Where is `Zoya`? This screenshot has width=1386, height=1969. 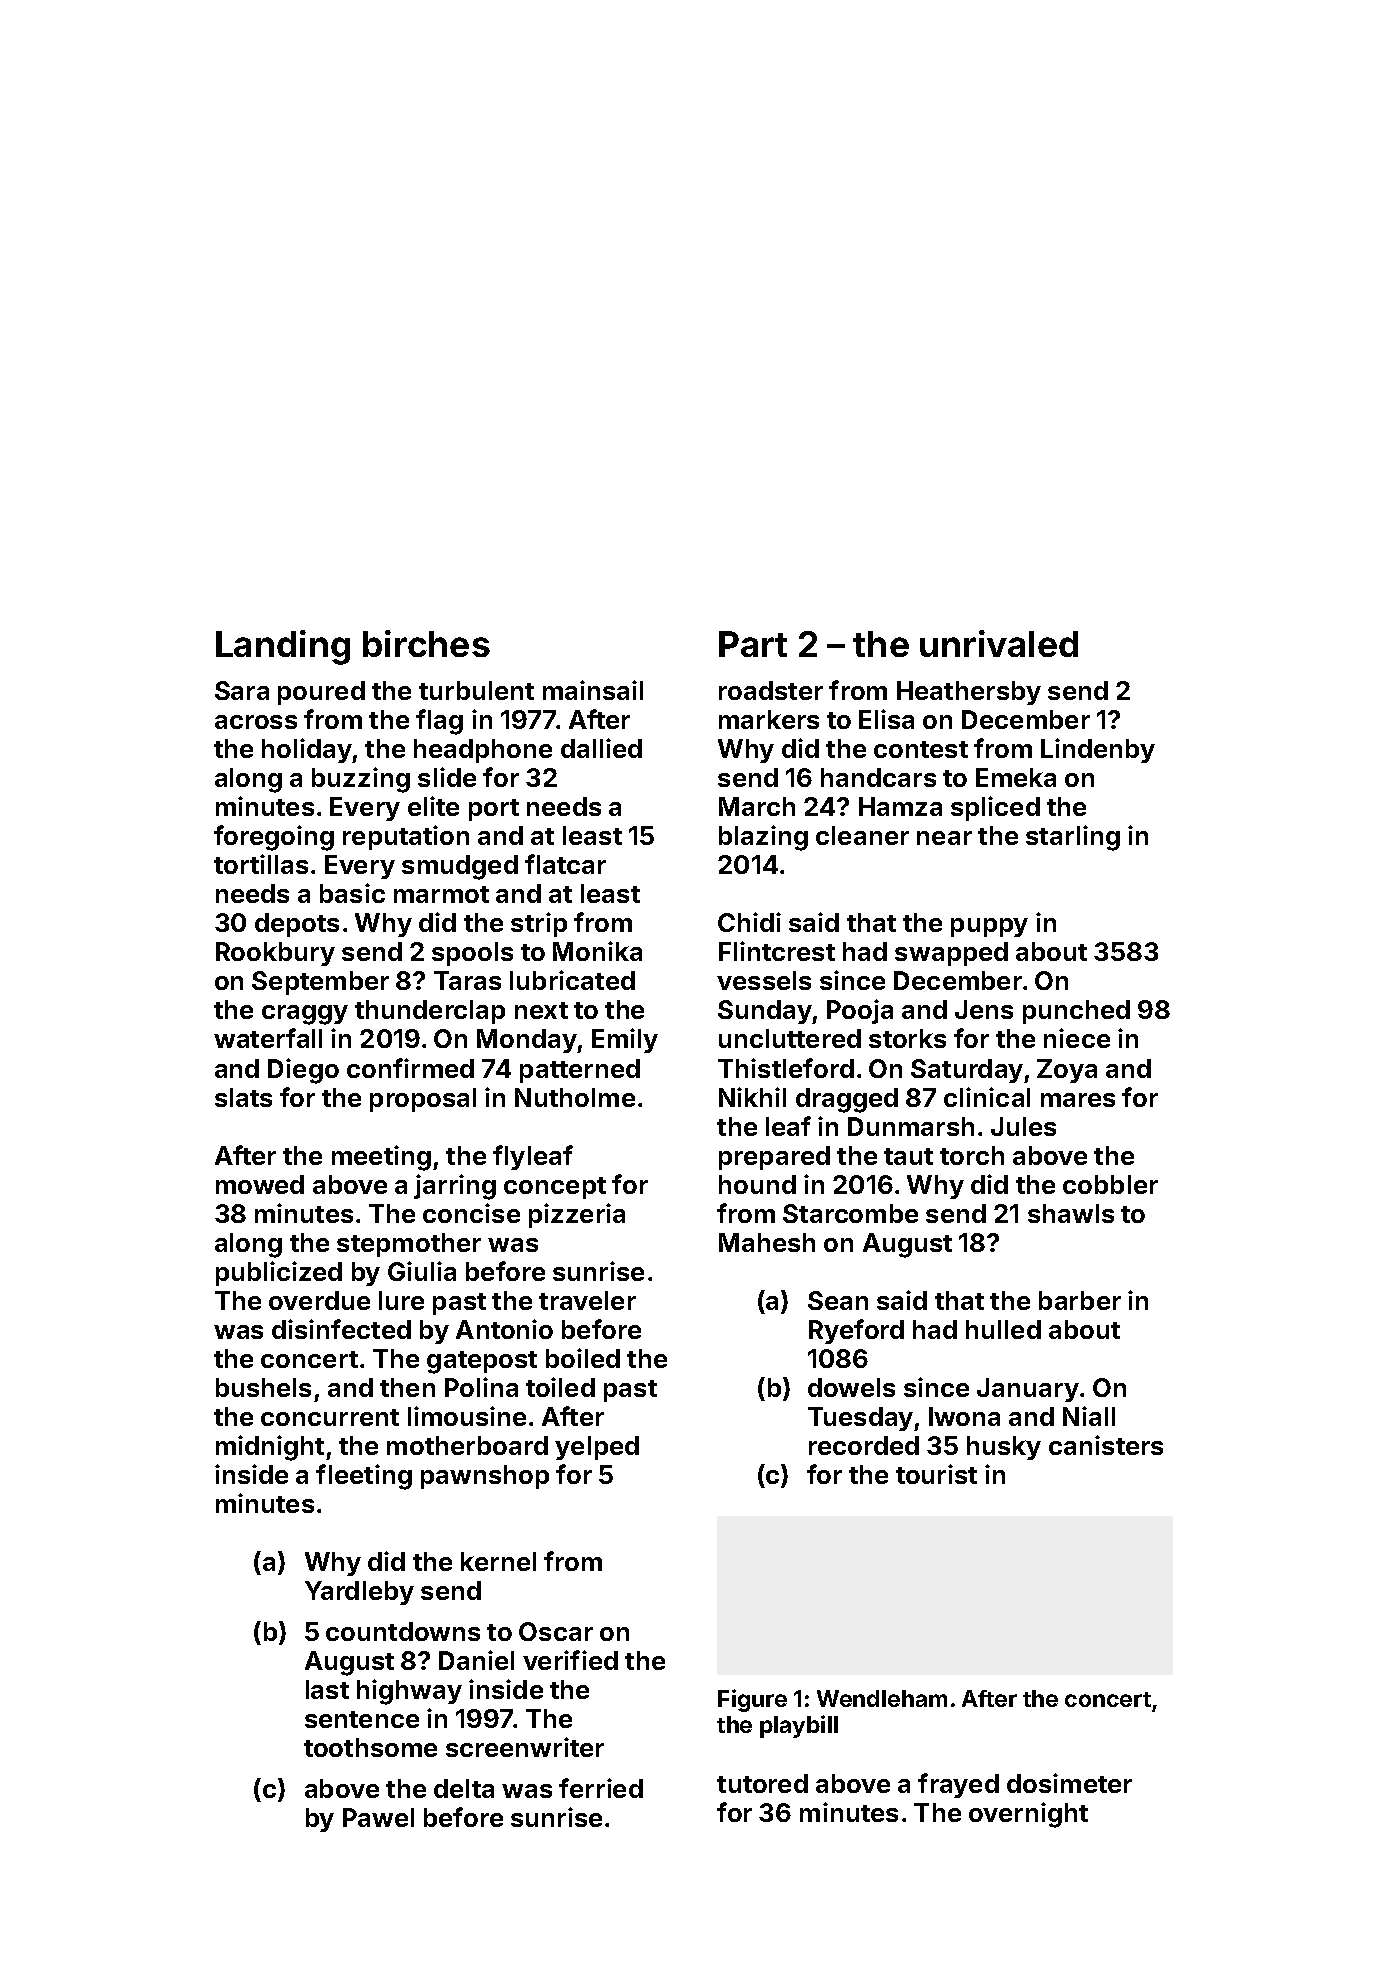 Zoya is located at coordinates (1067, 1071).
